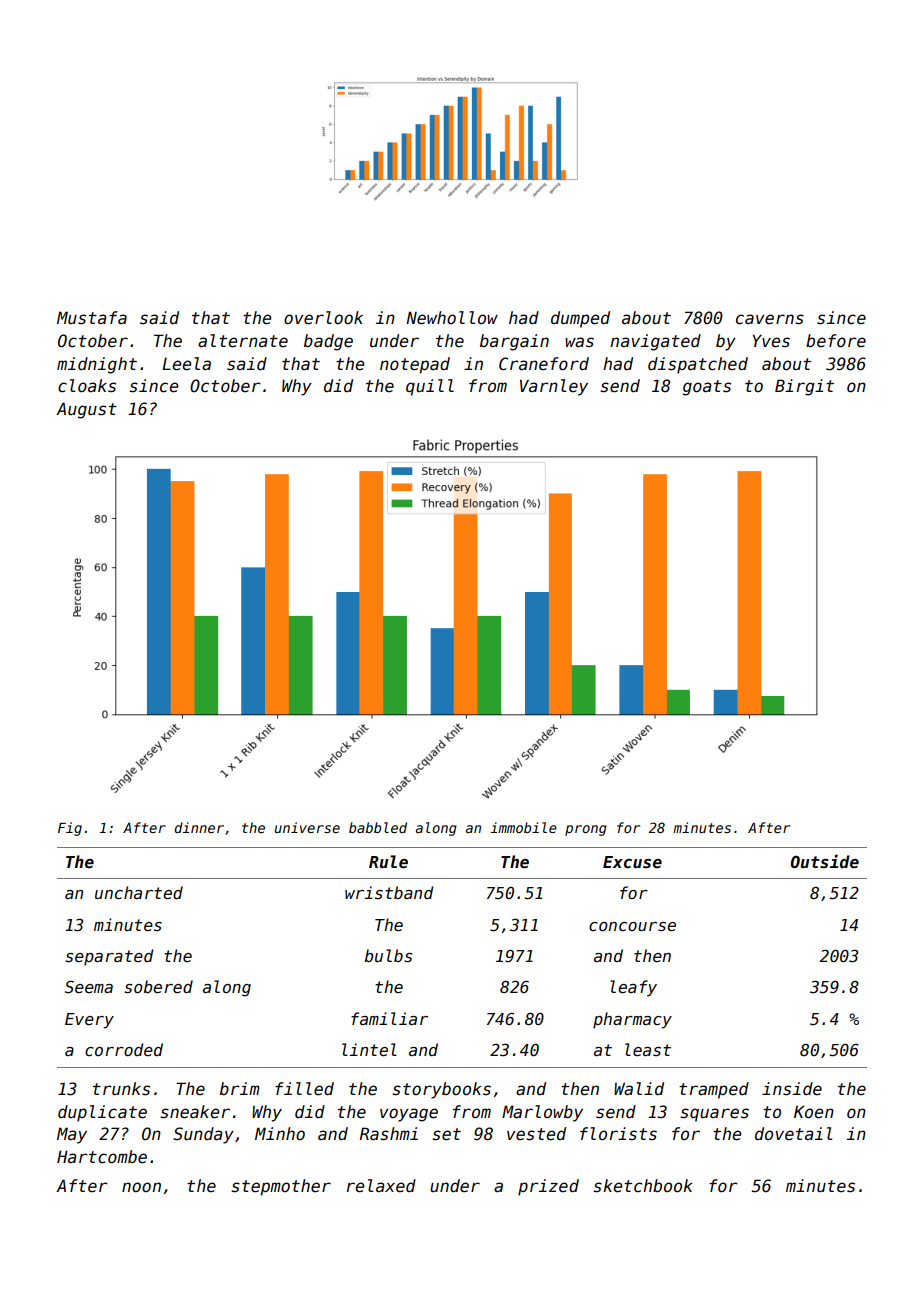  I want to click on noon, so click(141, 1187).
